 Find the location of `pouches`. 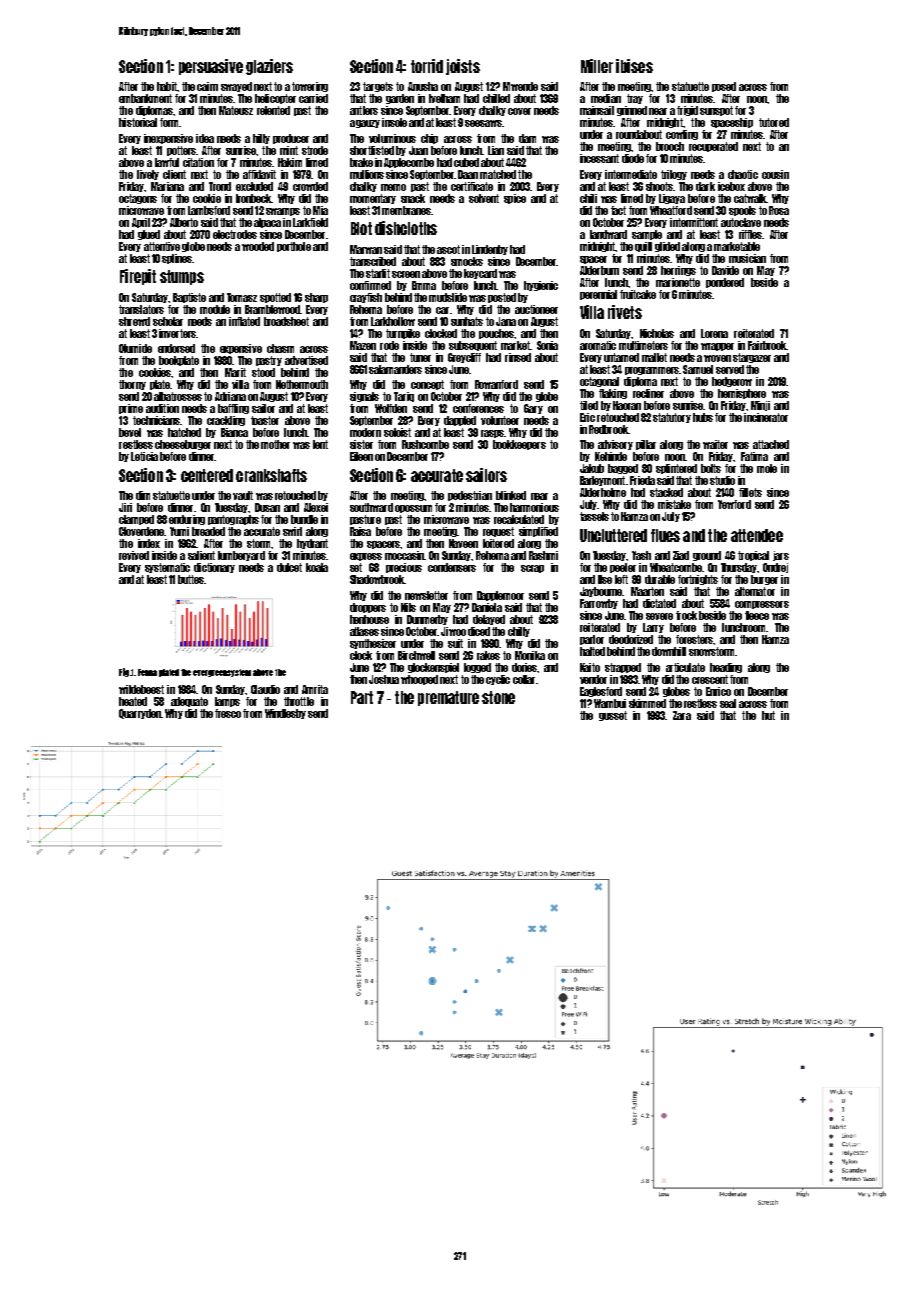

pouches is located at coordinates (496, 334).
